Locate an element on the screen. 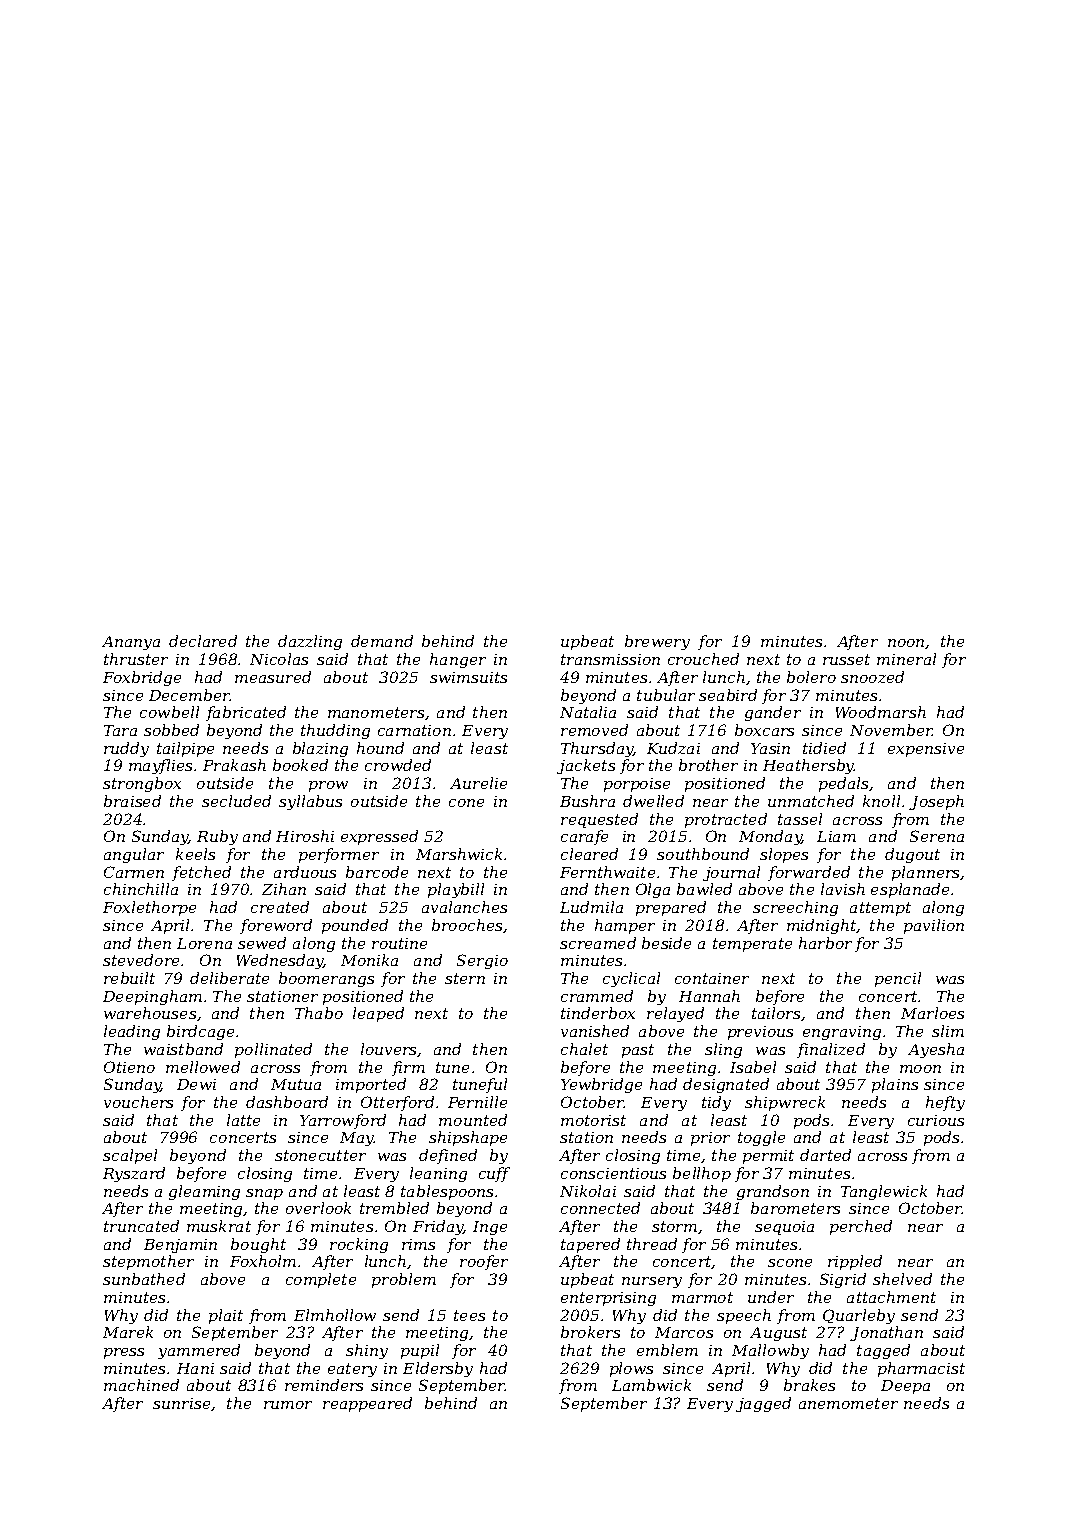 The height and width of the screenshot is (1519, 1069). attempt is located at coordinates (880, 909).
